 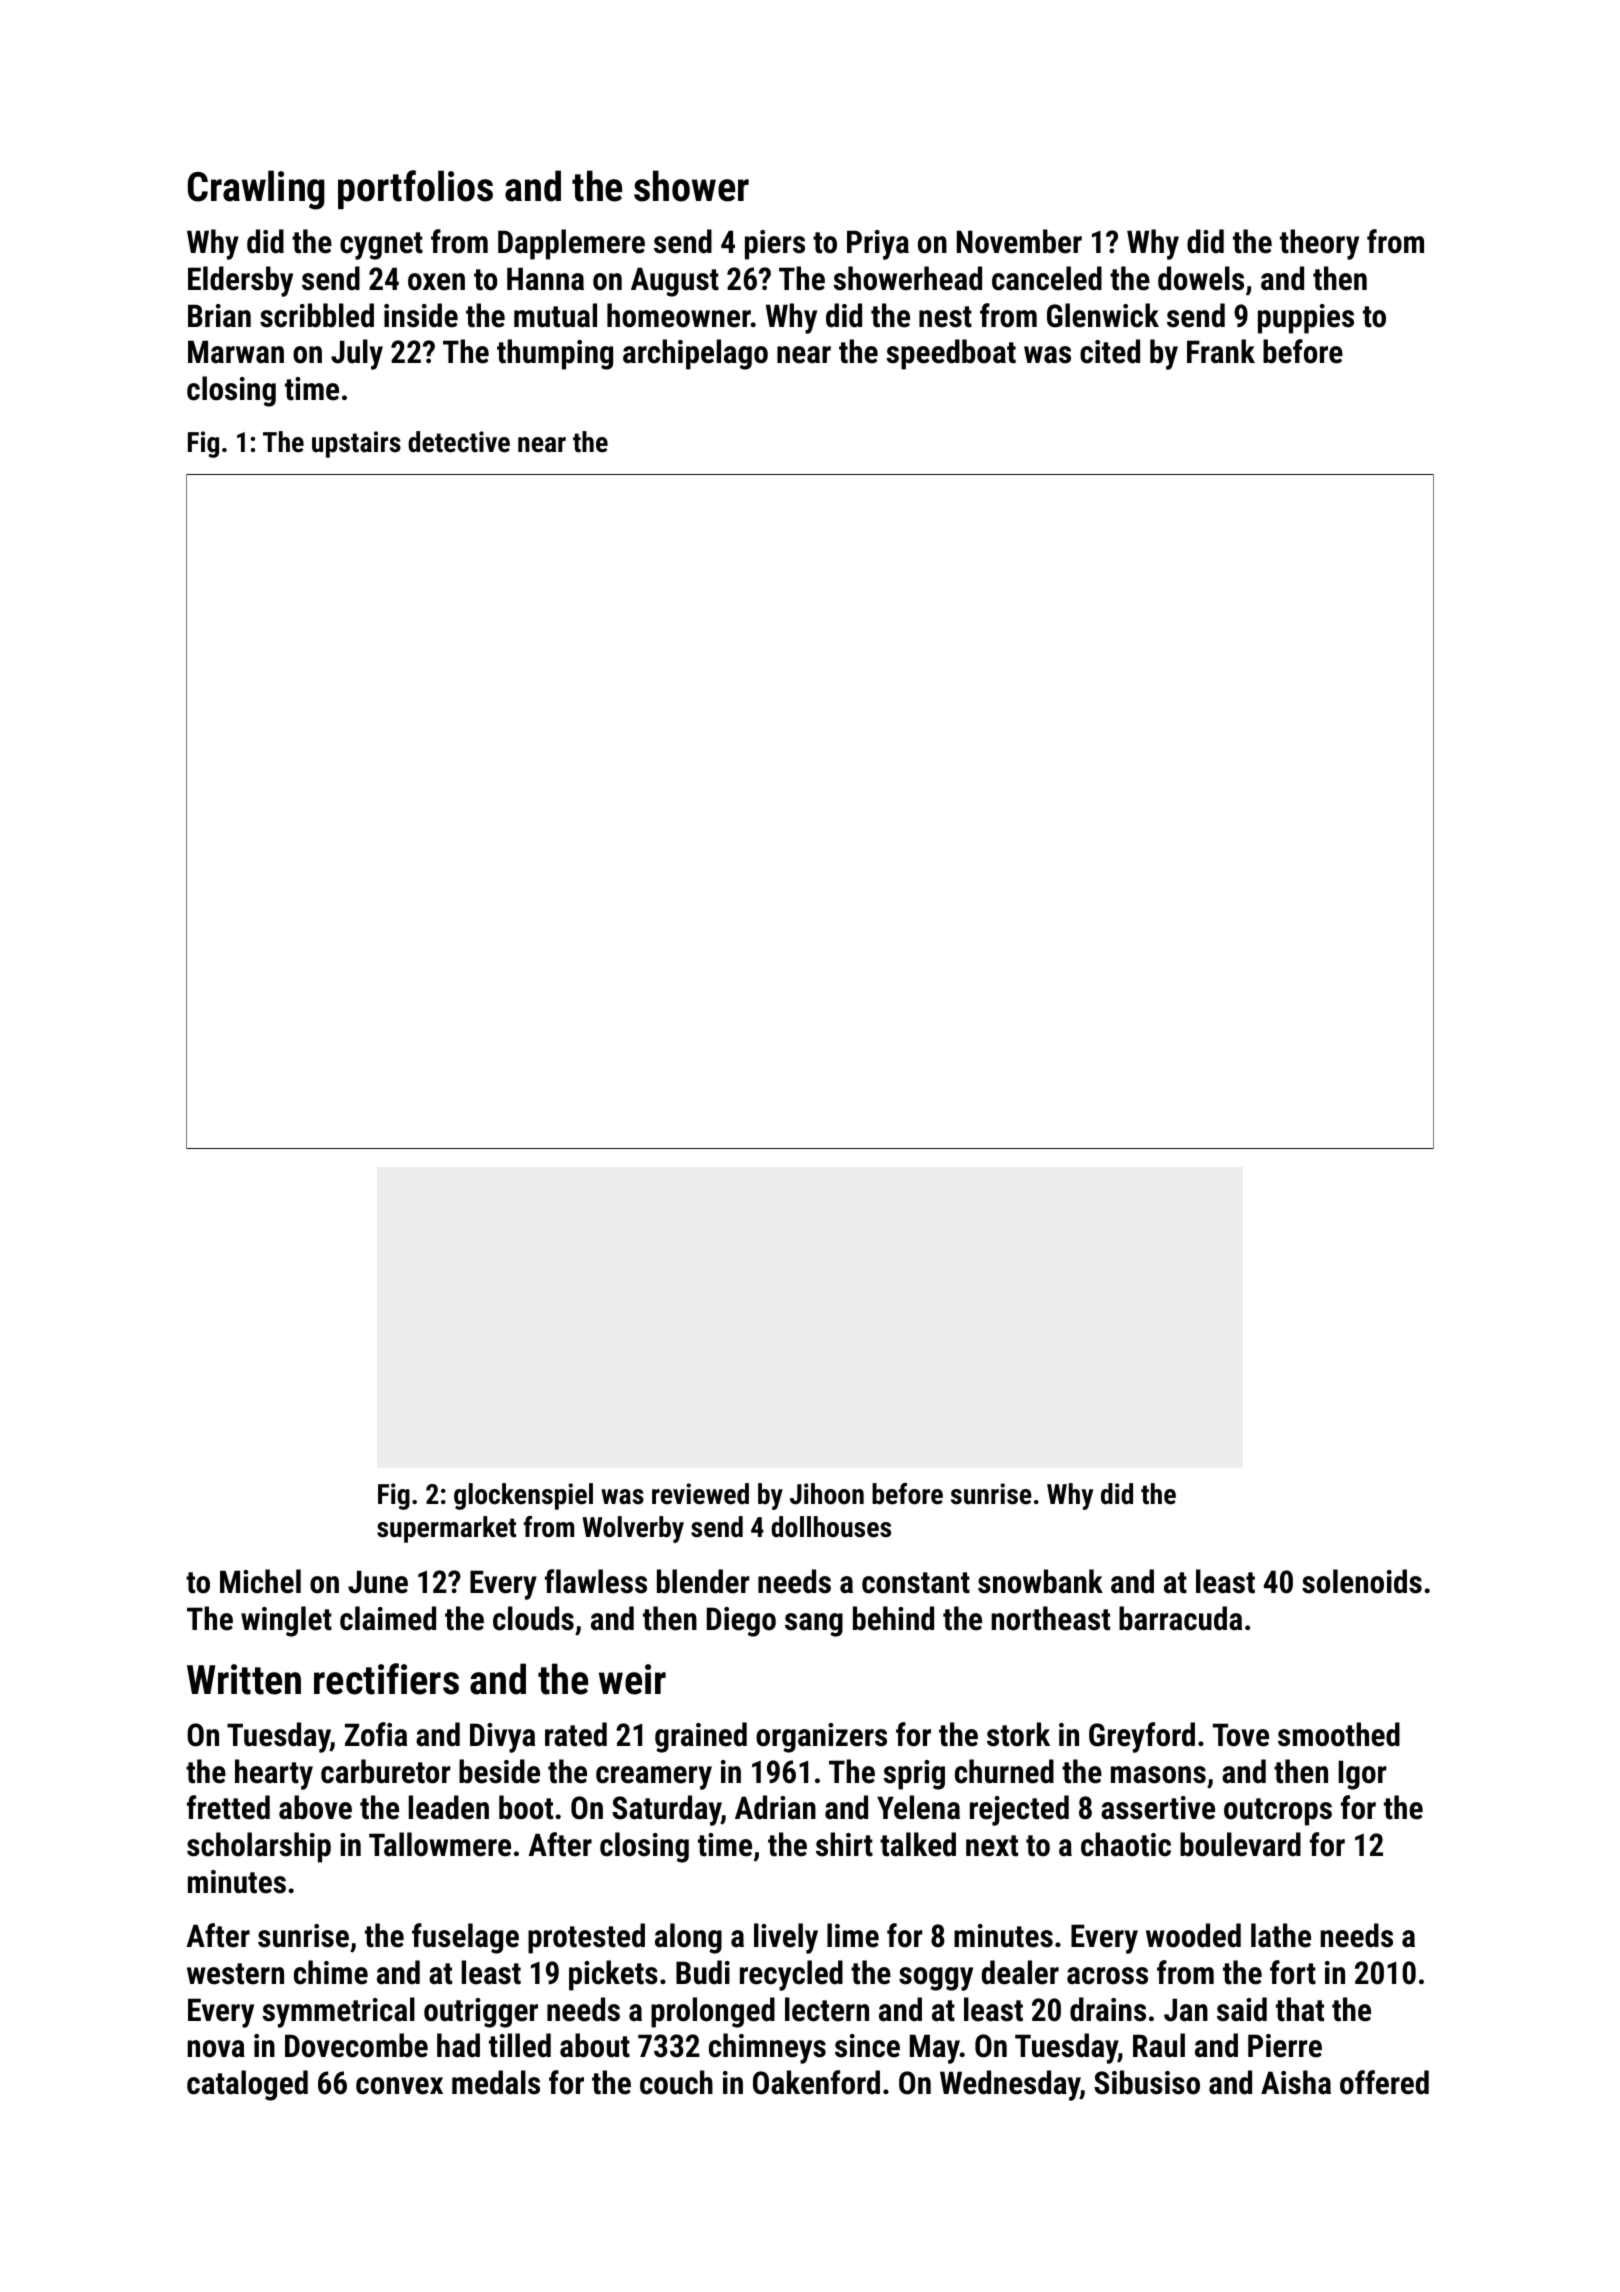 What do you see at coordinates (1221, 351) in the screenshot?
I see `Frank` at bounding box center [1221, 351].
